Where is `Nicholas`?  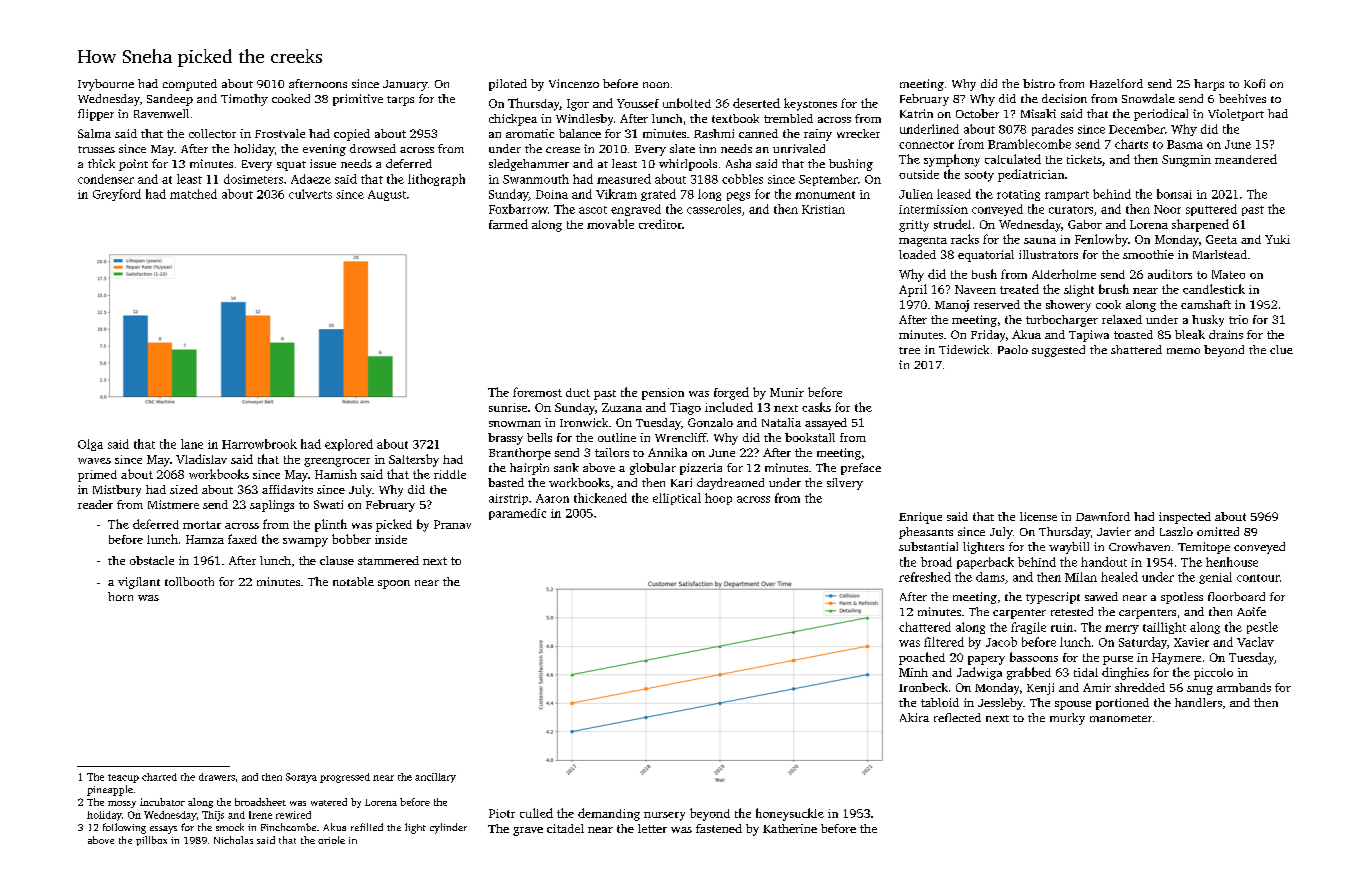
Nicholas is located at coordinates (233, 840).
